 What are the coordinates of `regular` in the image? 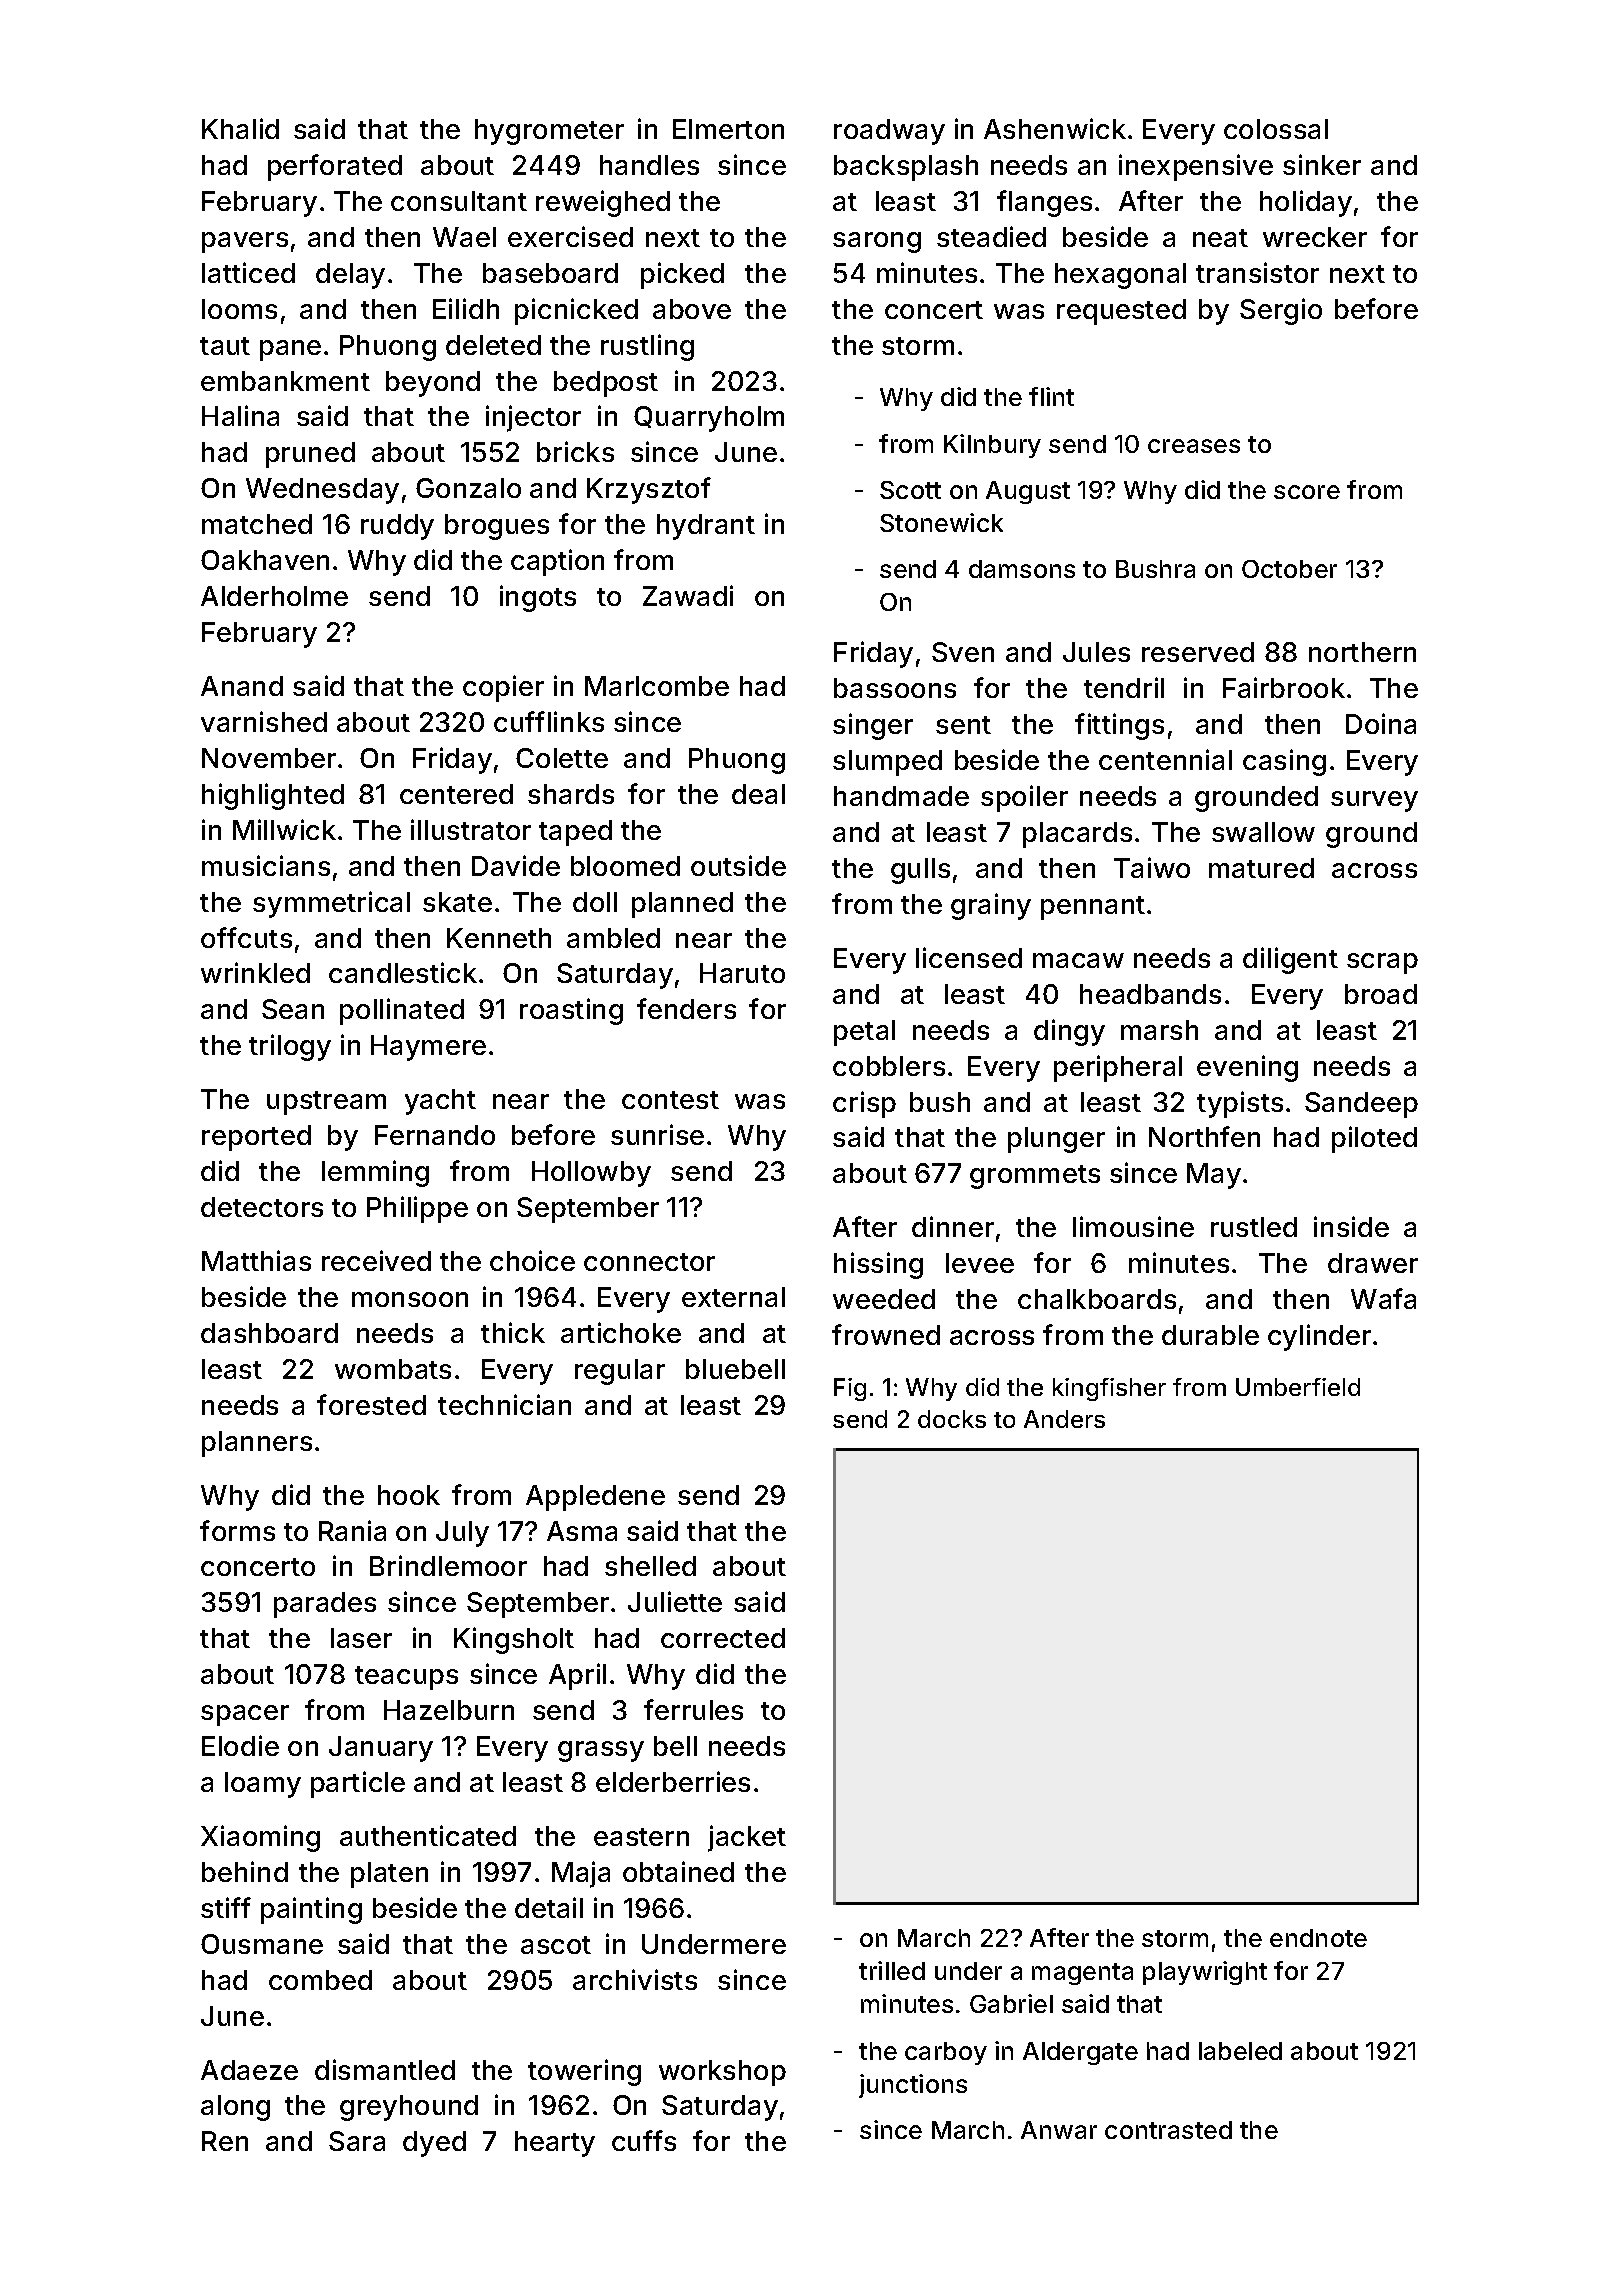 It's located at (620, 1372).
